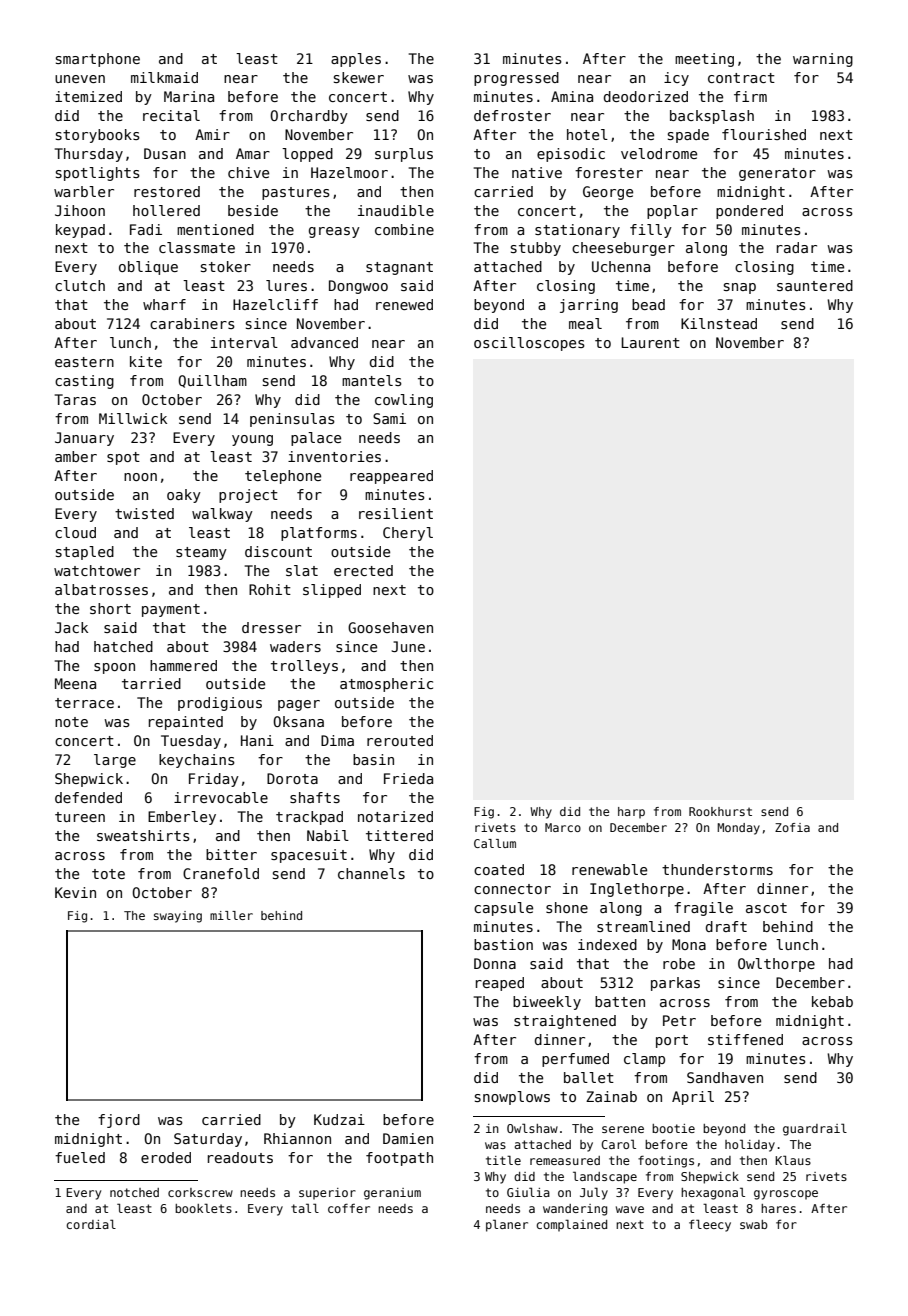 Image resolution: width=908 pixels, height=1316 pixels. Describe the element at coordinates (171, 115) in the screenshot. I see `recital` at that location.
